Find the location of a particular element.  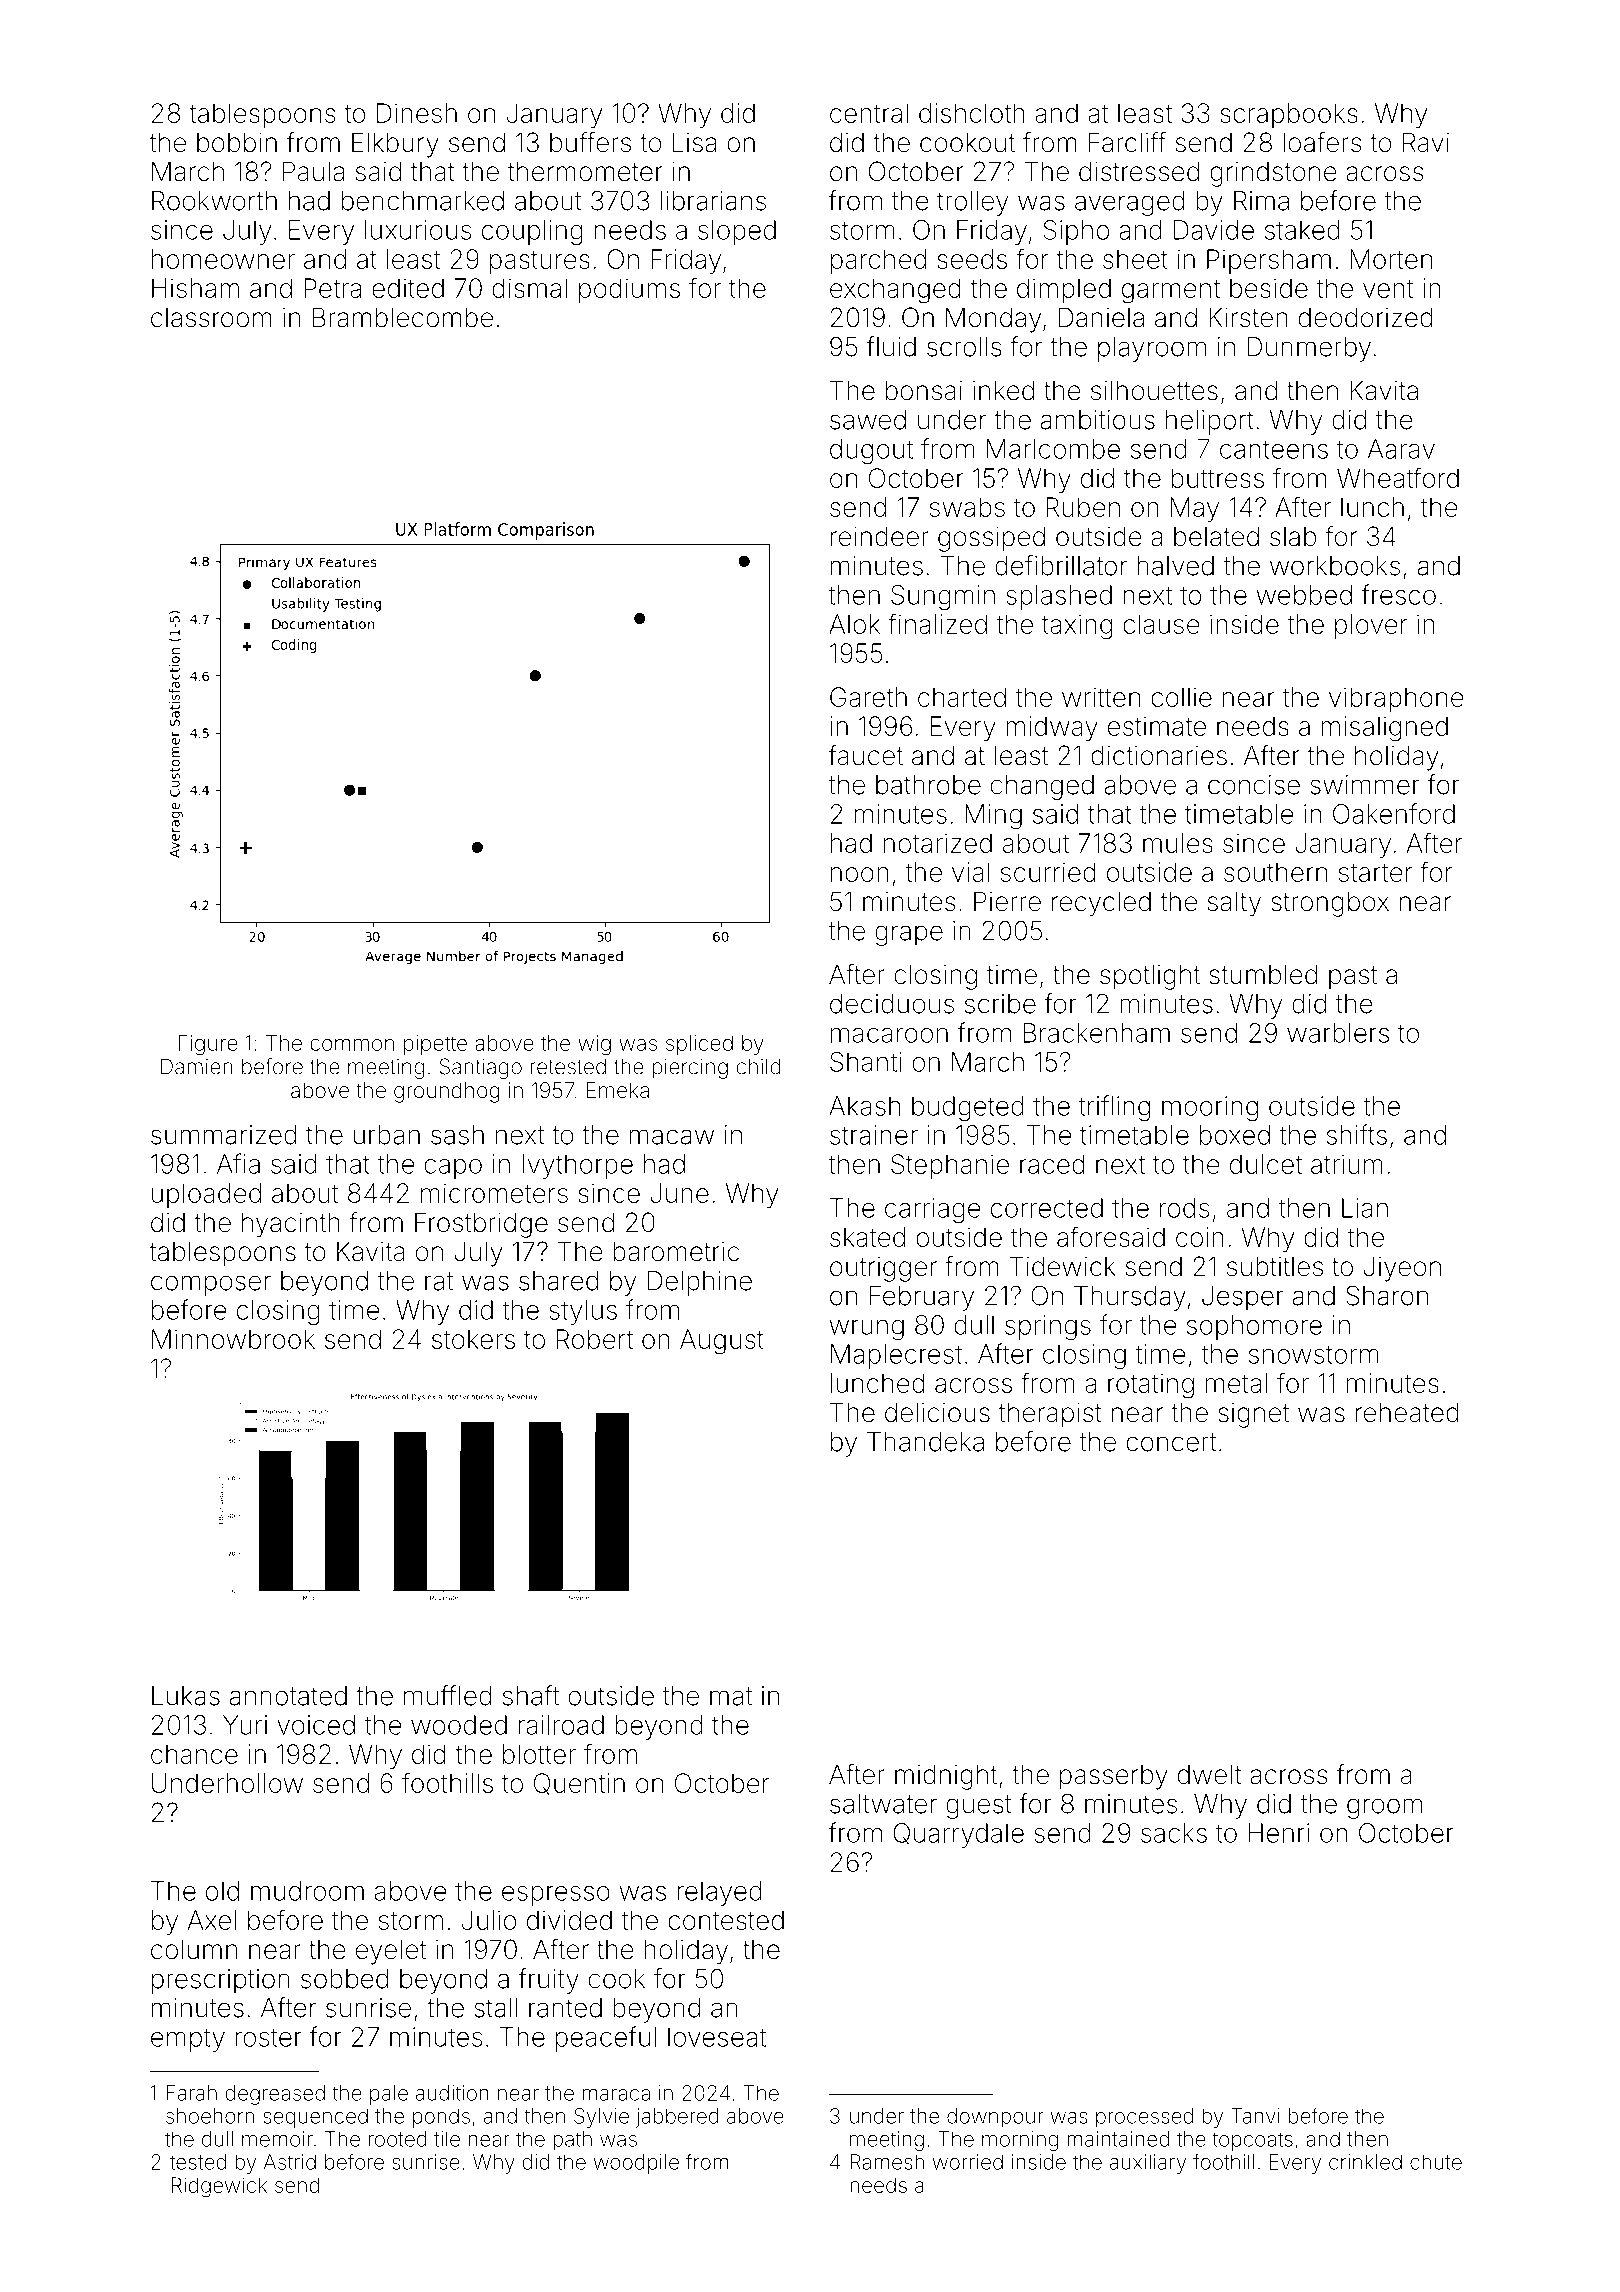

Lisa is located at coordinates (694, 142).
